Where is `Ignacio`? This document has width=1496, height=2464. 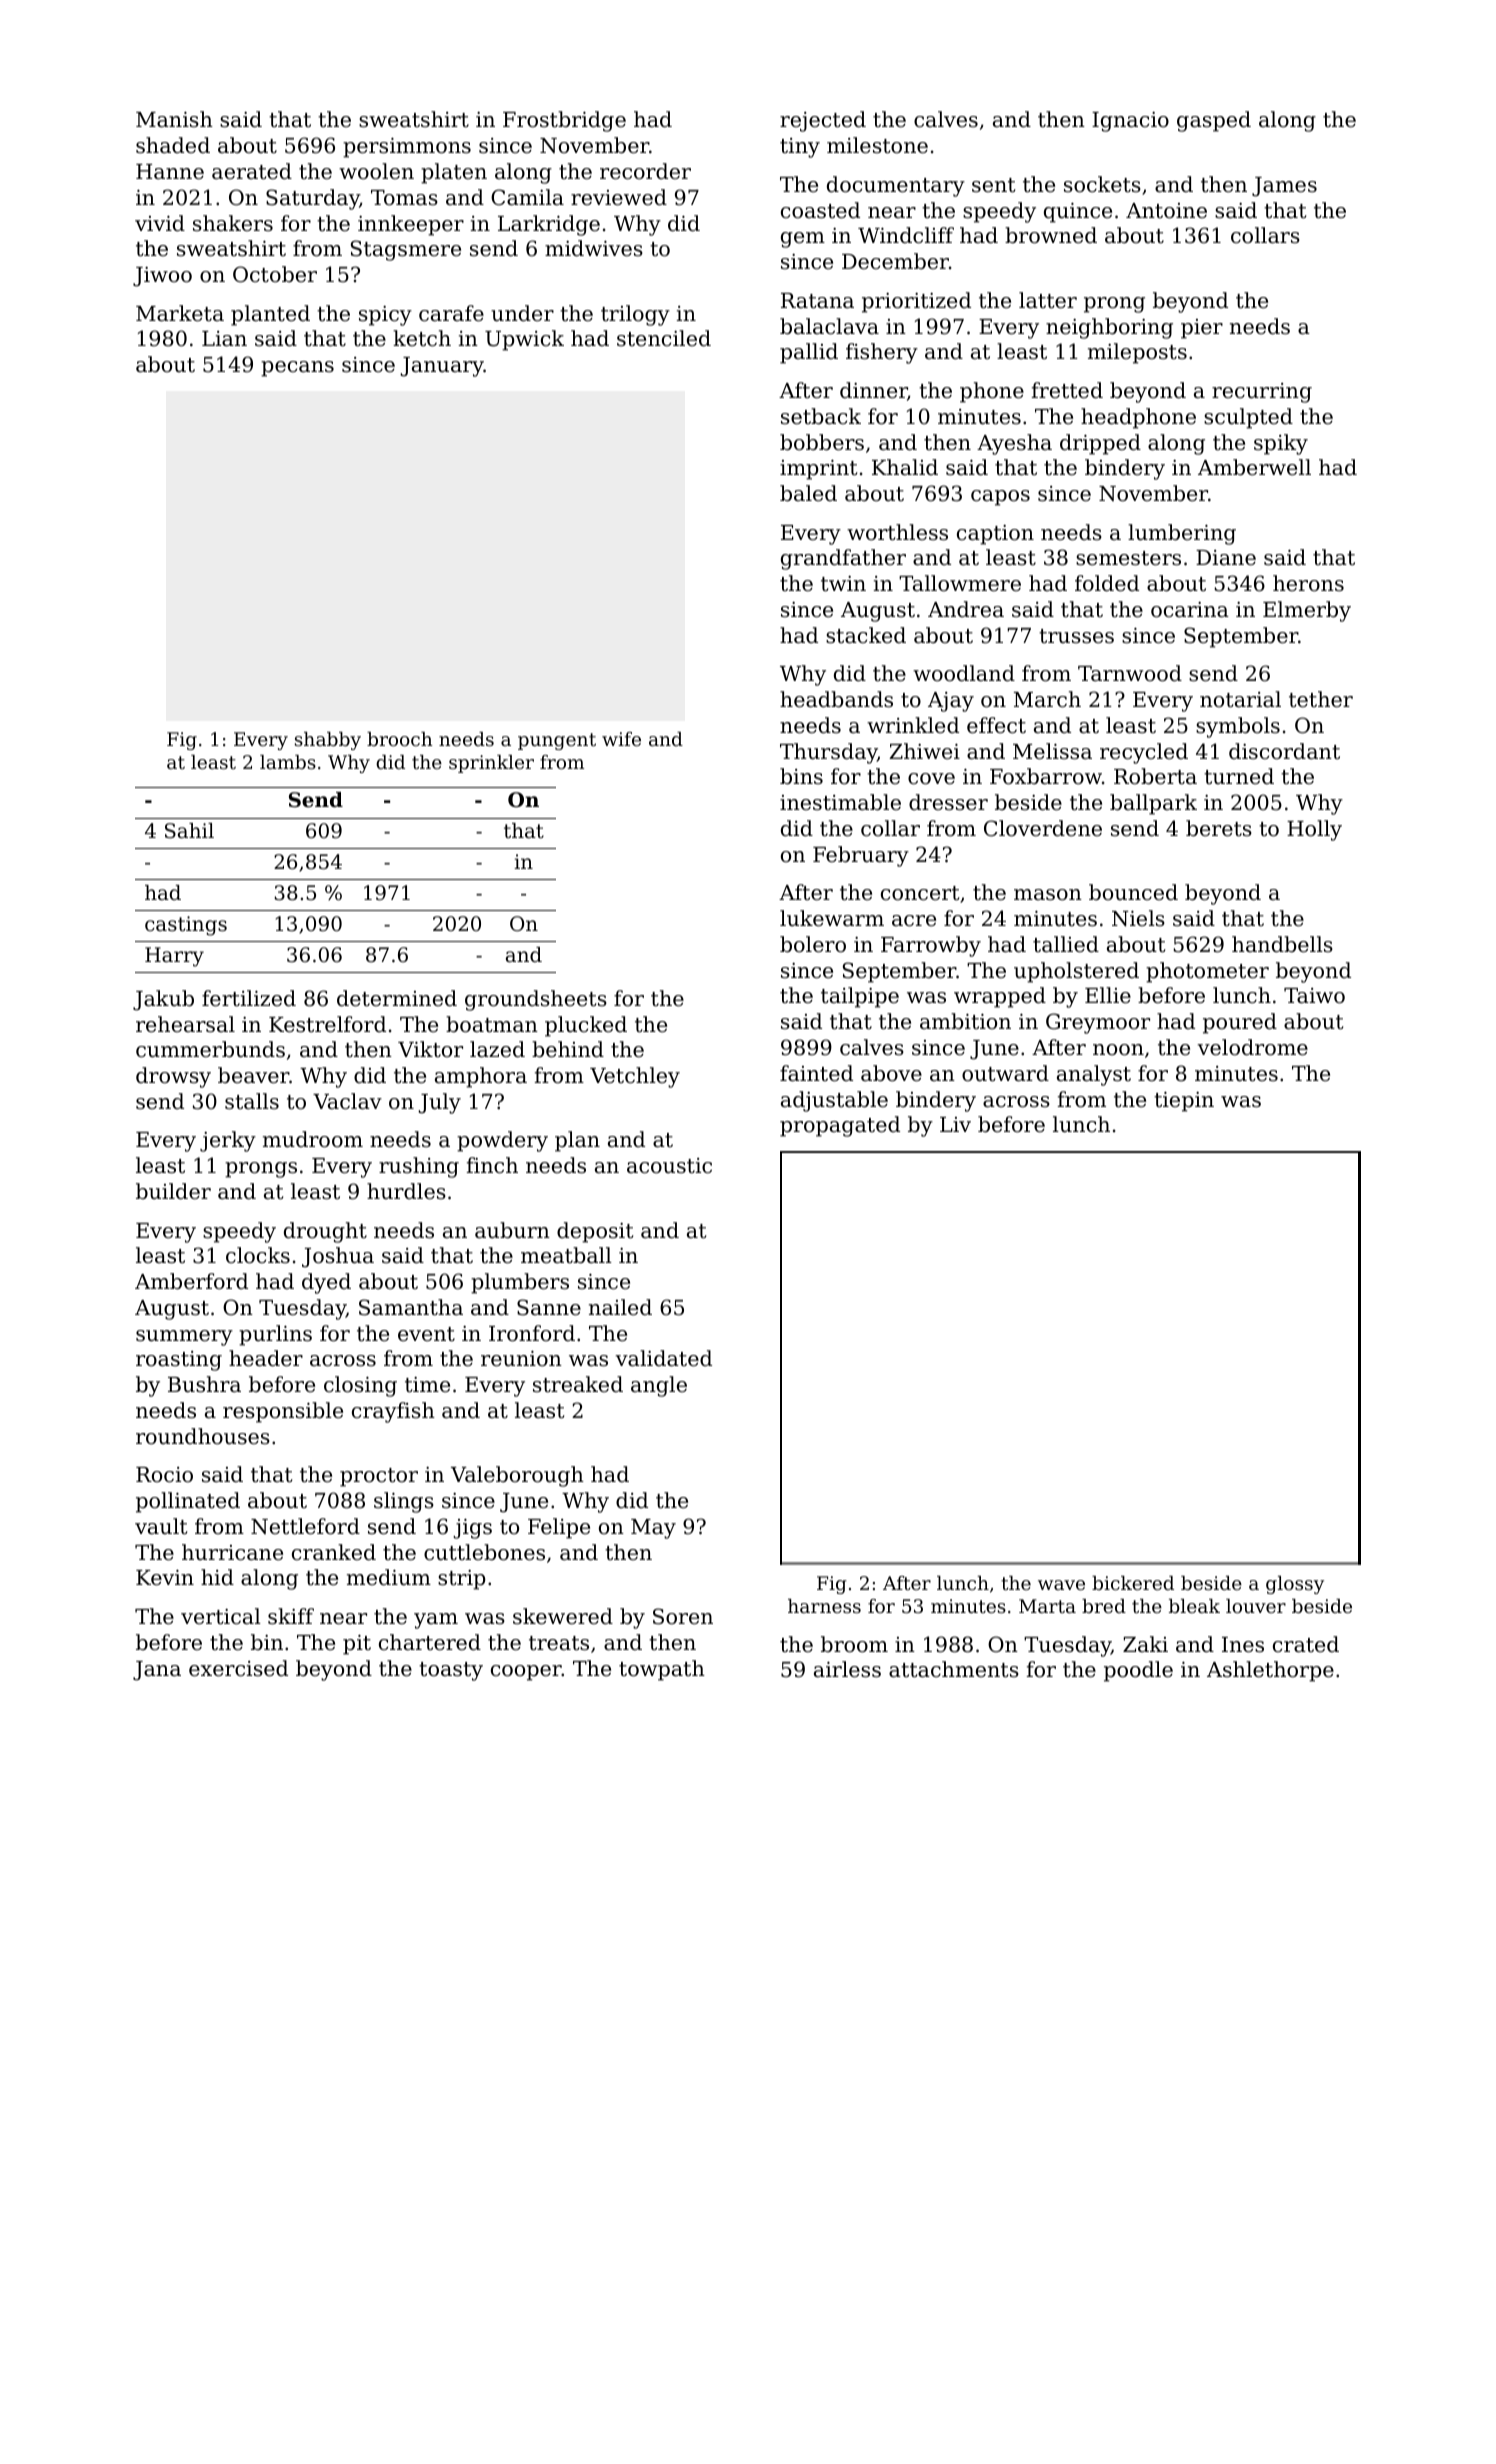
Ignacio is located at coordinates (1130, 122).
